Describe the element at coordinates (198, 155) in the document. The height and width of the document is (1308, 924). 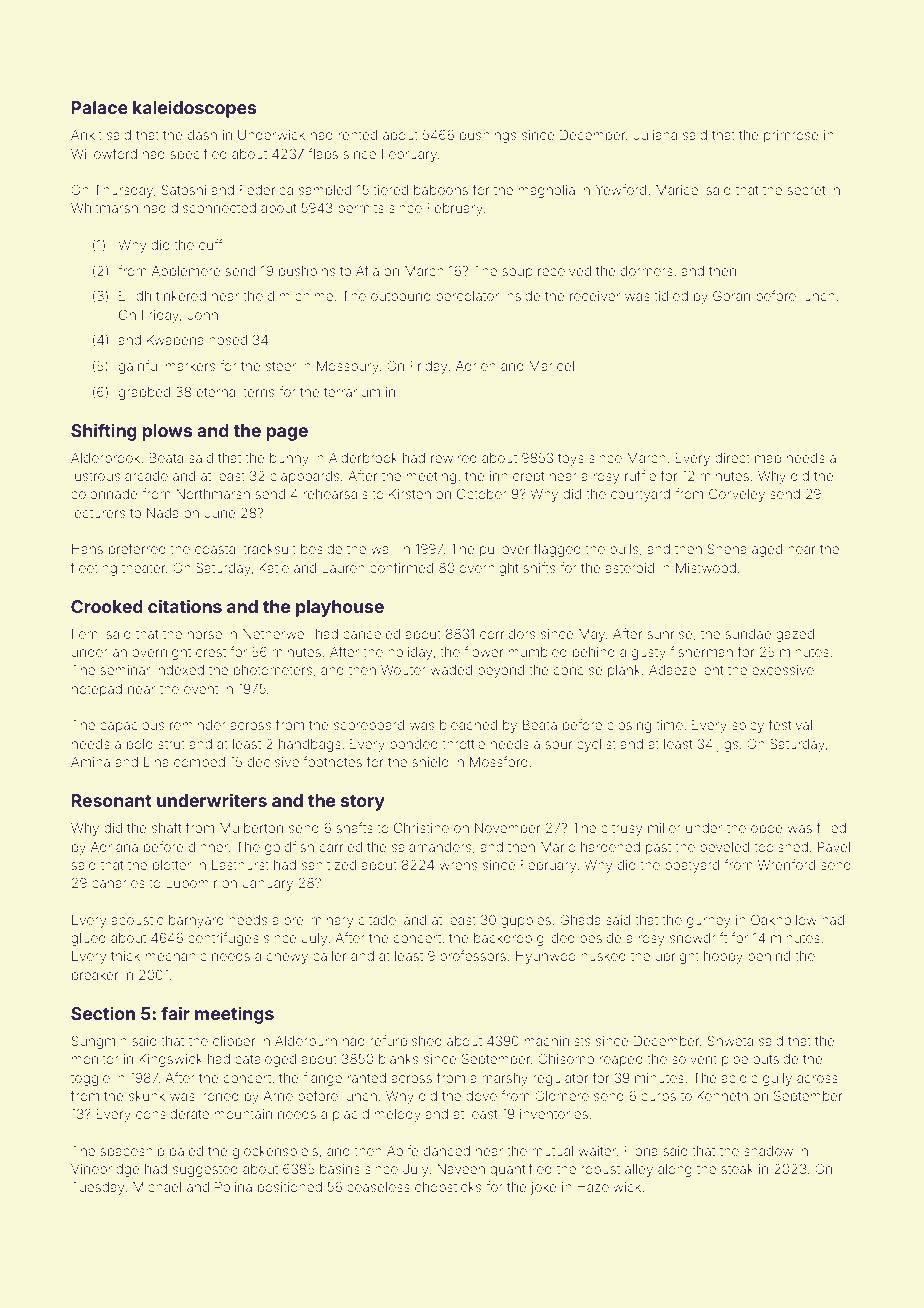
I see `specified` at that location.
